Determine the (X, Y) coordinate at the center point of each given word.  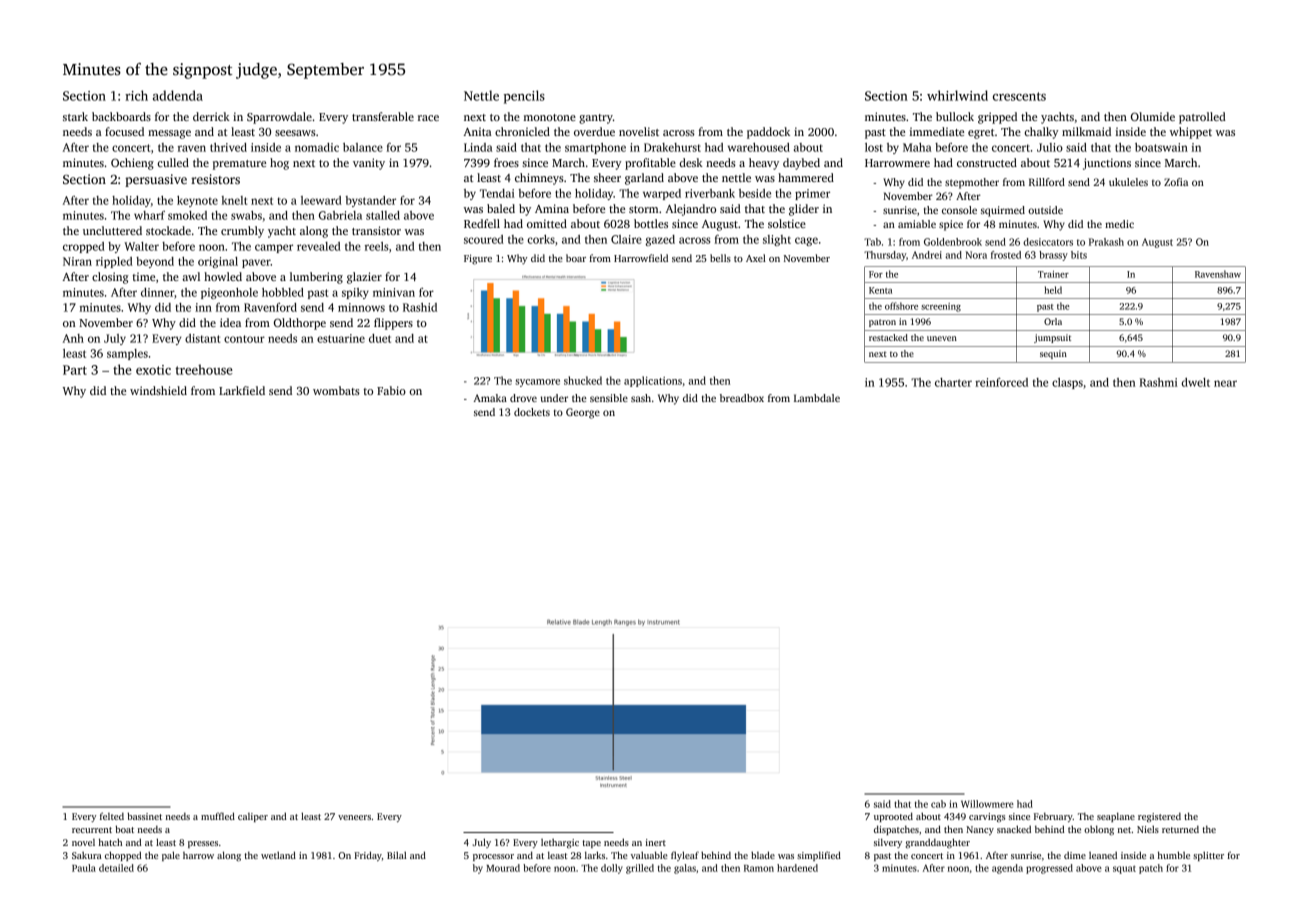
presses (203, 844)
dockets (532, 412)
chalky (1041, 133)
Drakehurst (672, 147)
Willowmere (987, 804)
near (1225, 383)
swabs (246, 215)
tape (591, 844)
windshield (158, 390)
